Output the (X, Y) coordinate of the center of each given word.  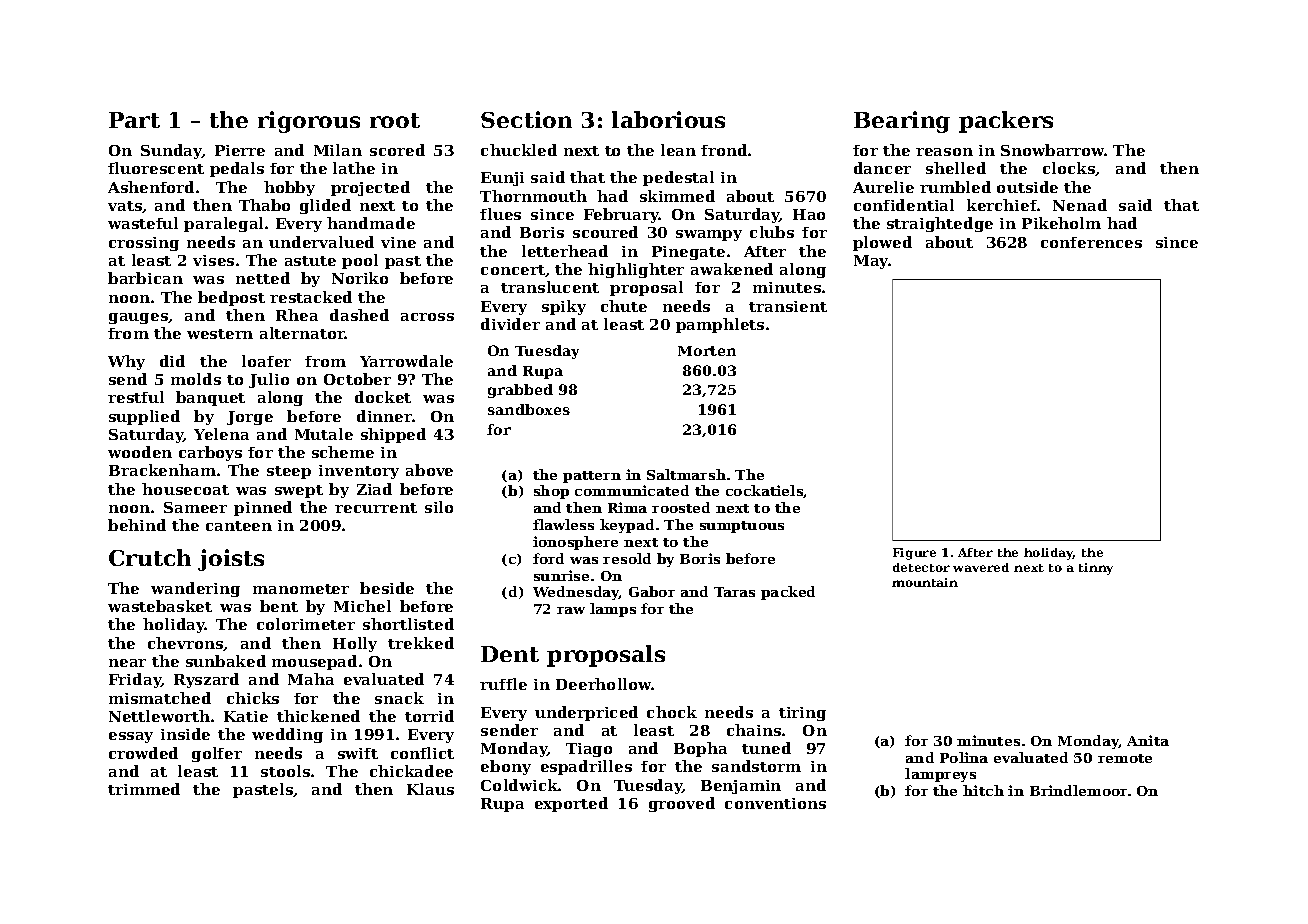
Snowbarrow (1053, 150)
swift (358, 753)
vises (213, 260)
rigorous (309, 122)
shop (551, 492)
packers (1006, 122)
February (621, 215)
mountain (925, 582)
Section (526, 119)
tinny (1096, 569)
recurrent (376, 508)
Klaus (430, 789)
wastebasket (160, 606)
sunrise (561, 575)
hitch (983, 790)
